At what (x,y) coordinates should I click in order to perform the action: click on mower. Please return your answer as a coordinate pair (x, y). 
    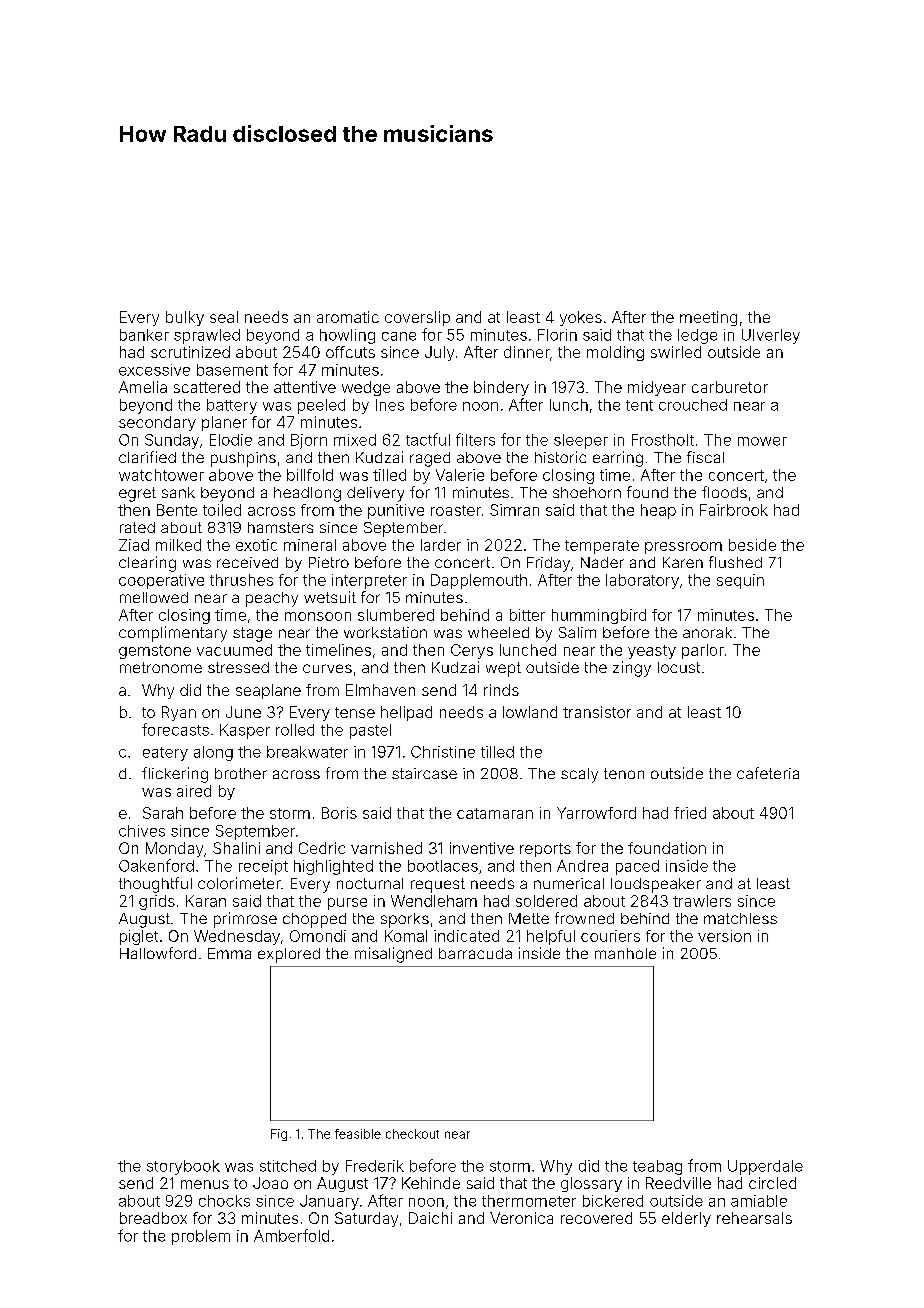
    Looking at the image, I should click on (762, 441).
